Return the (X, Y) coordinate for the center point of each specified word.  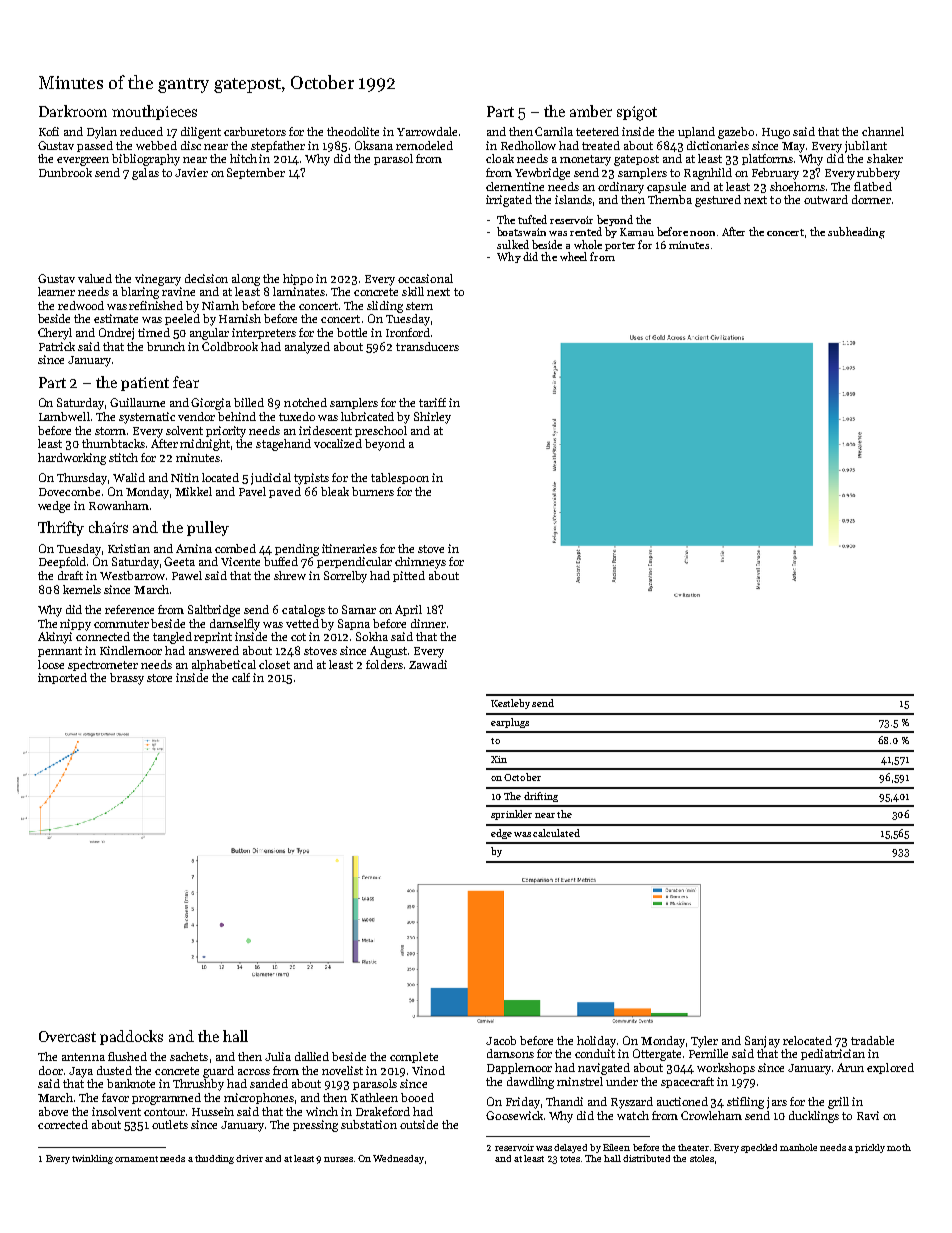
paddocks (131, 1037)
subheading (856, 233)
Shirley (432, 418)
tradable (872, 1040)
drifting (541, 797)
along (246, 280)
